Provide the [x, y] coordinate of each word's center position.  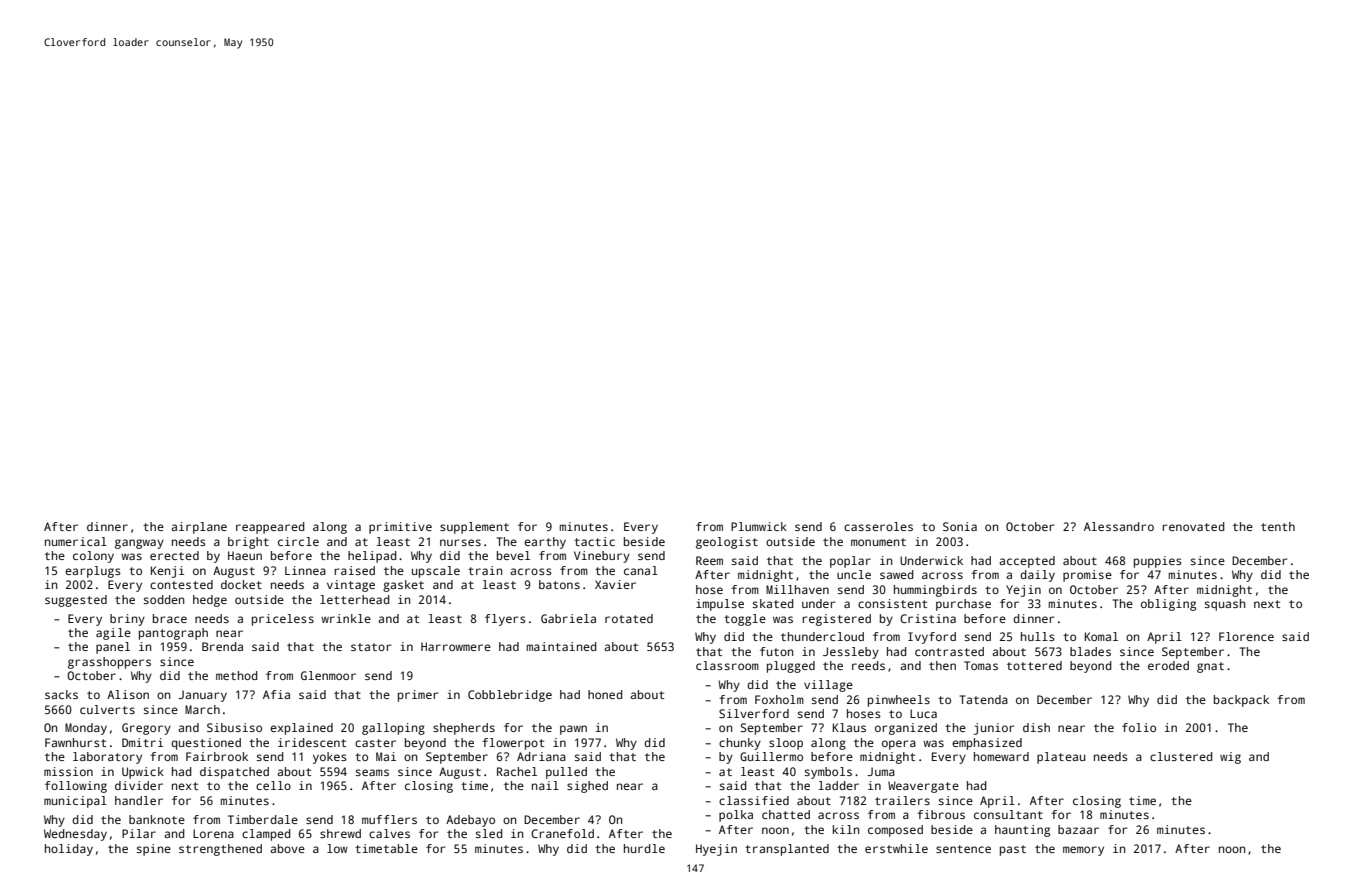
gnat [1210, 667]
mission [68, 771]
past [1013, 850]
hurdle [644, 848]
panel [113, 648]
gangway [139, 544]
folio [1139, 727]
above [287, 848]
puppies [1158, 562]
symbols [828, 773]
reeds [868, 665]
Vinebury [602, 557]
